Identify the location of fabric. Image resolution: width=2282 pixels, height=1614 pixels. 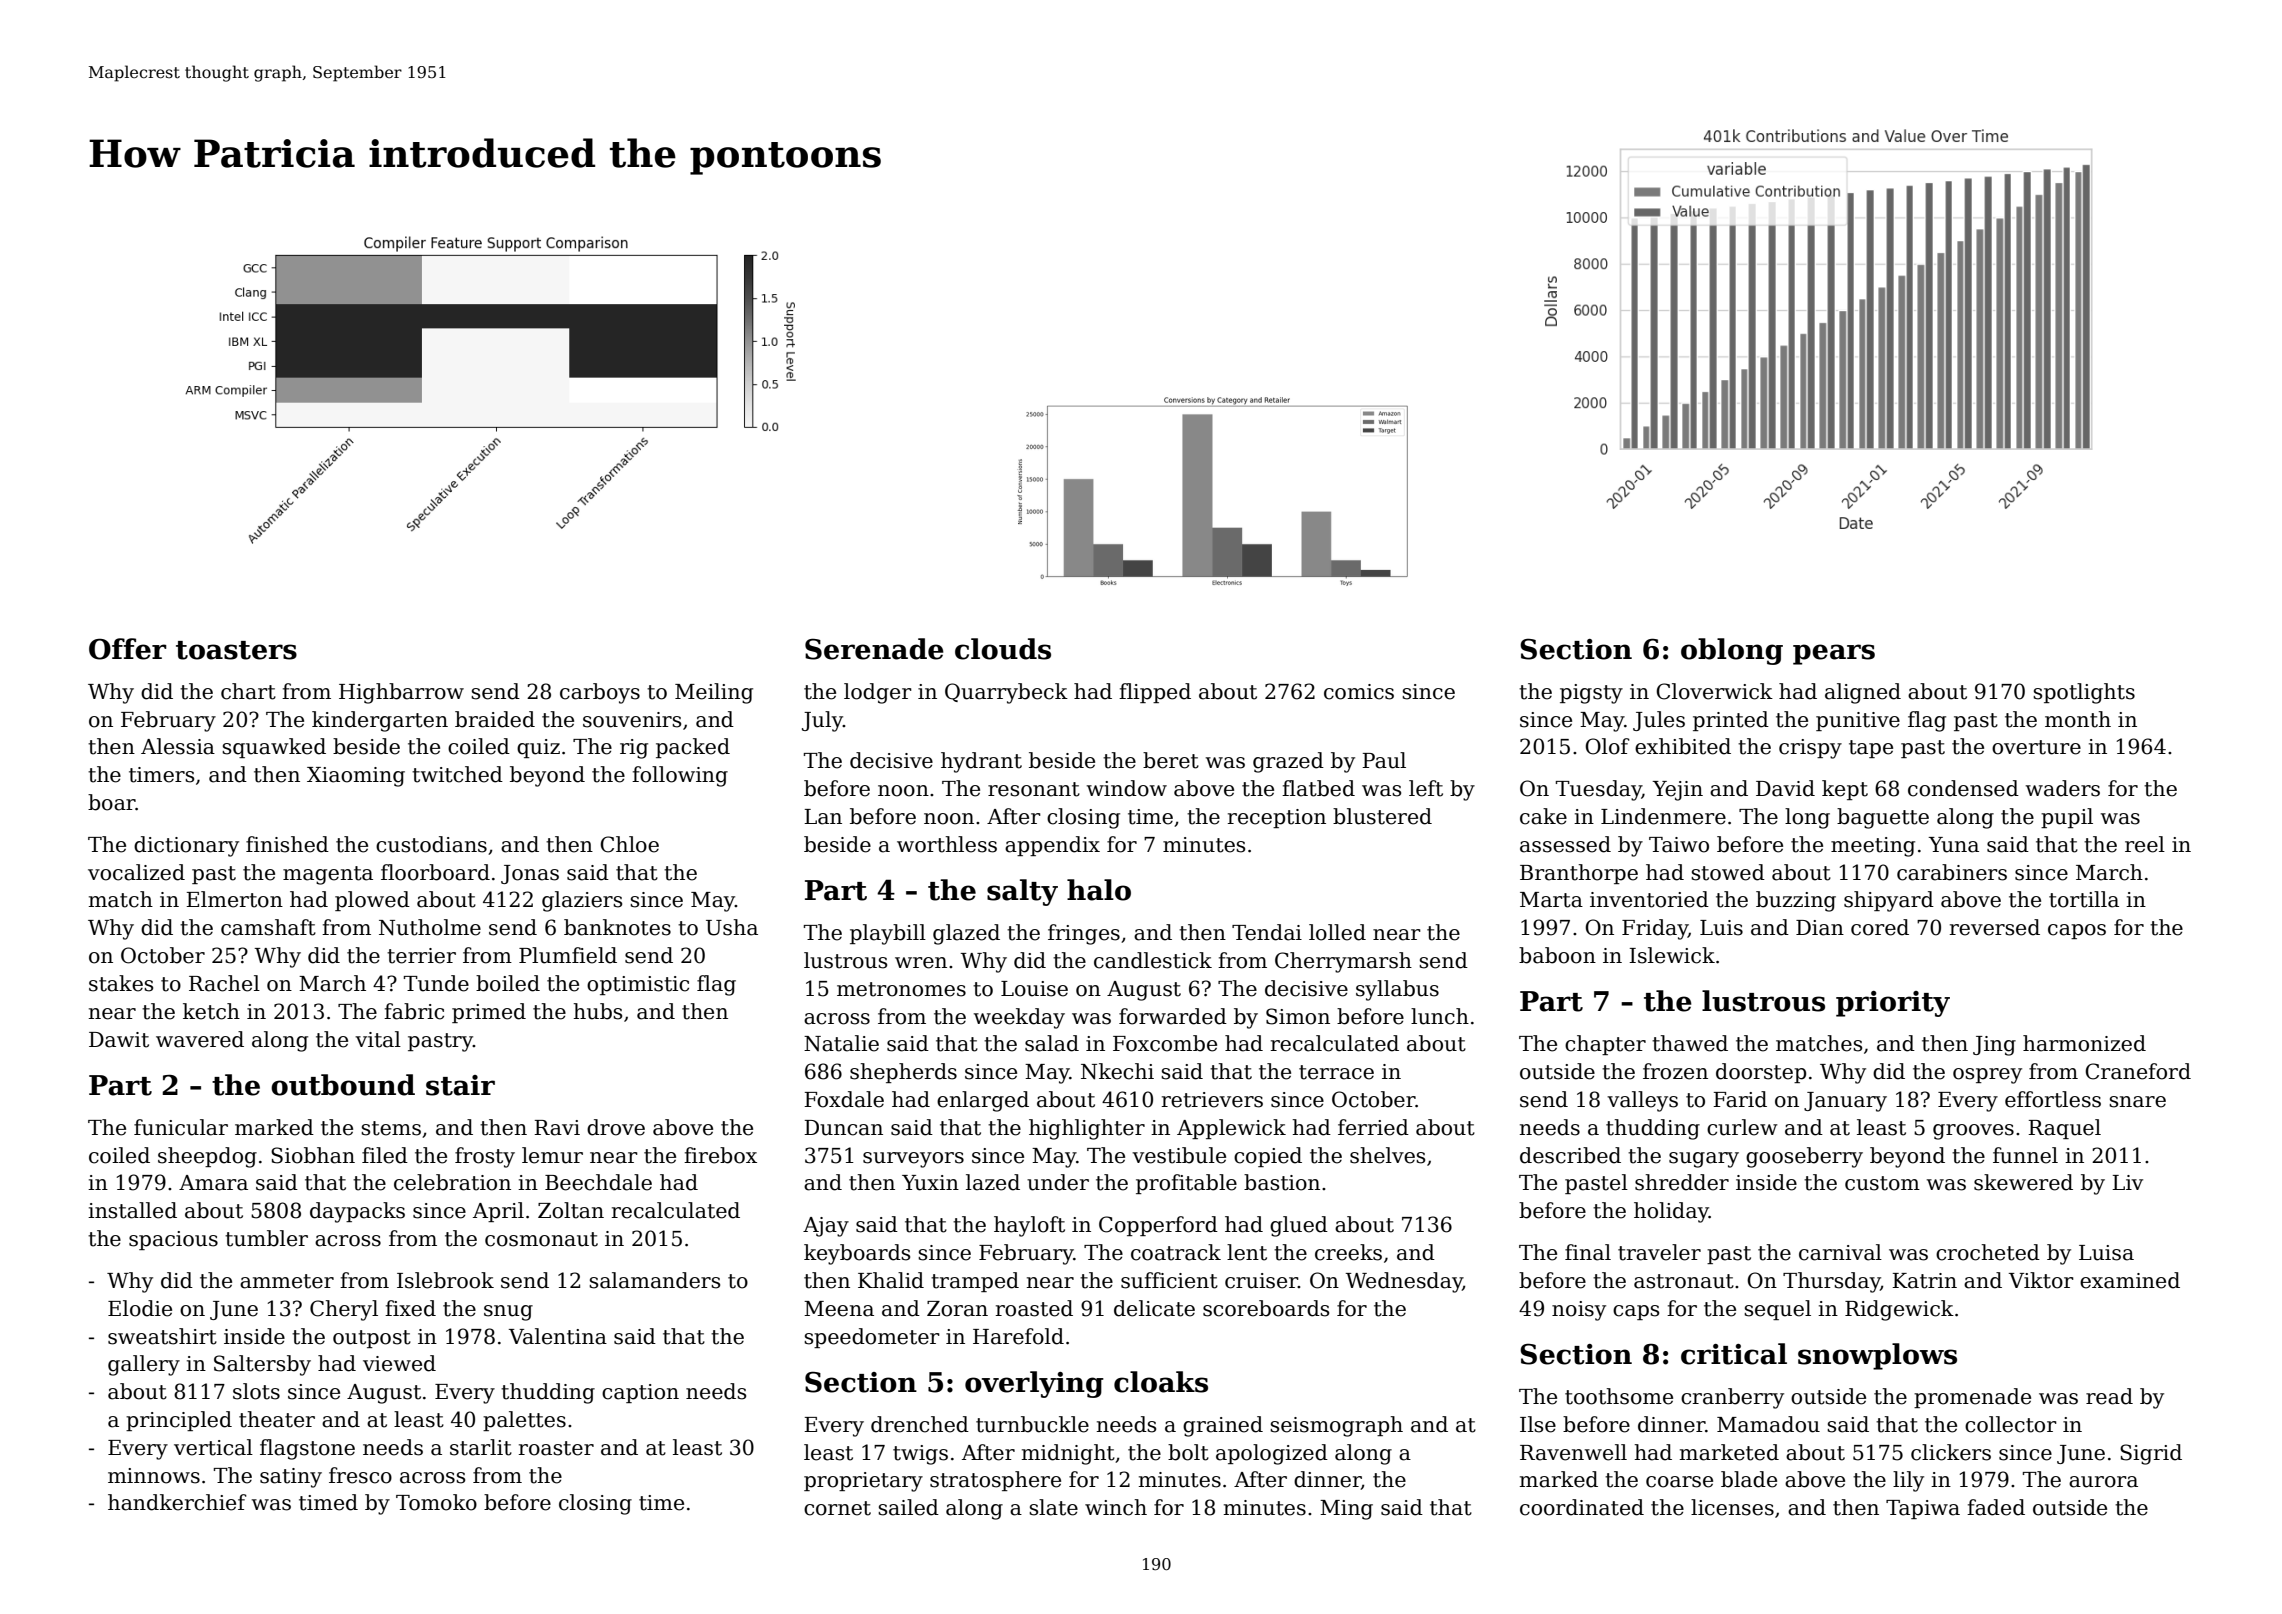
(414, 1011).
